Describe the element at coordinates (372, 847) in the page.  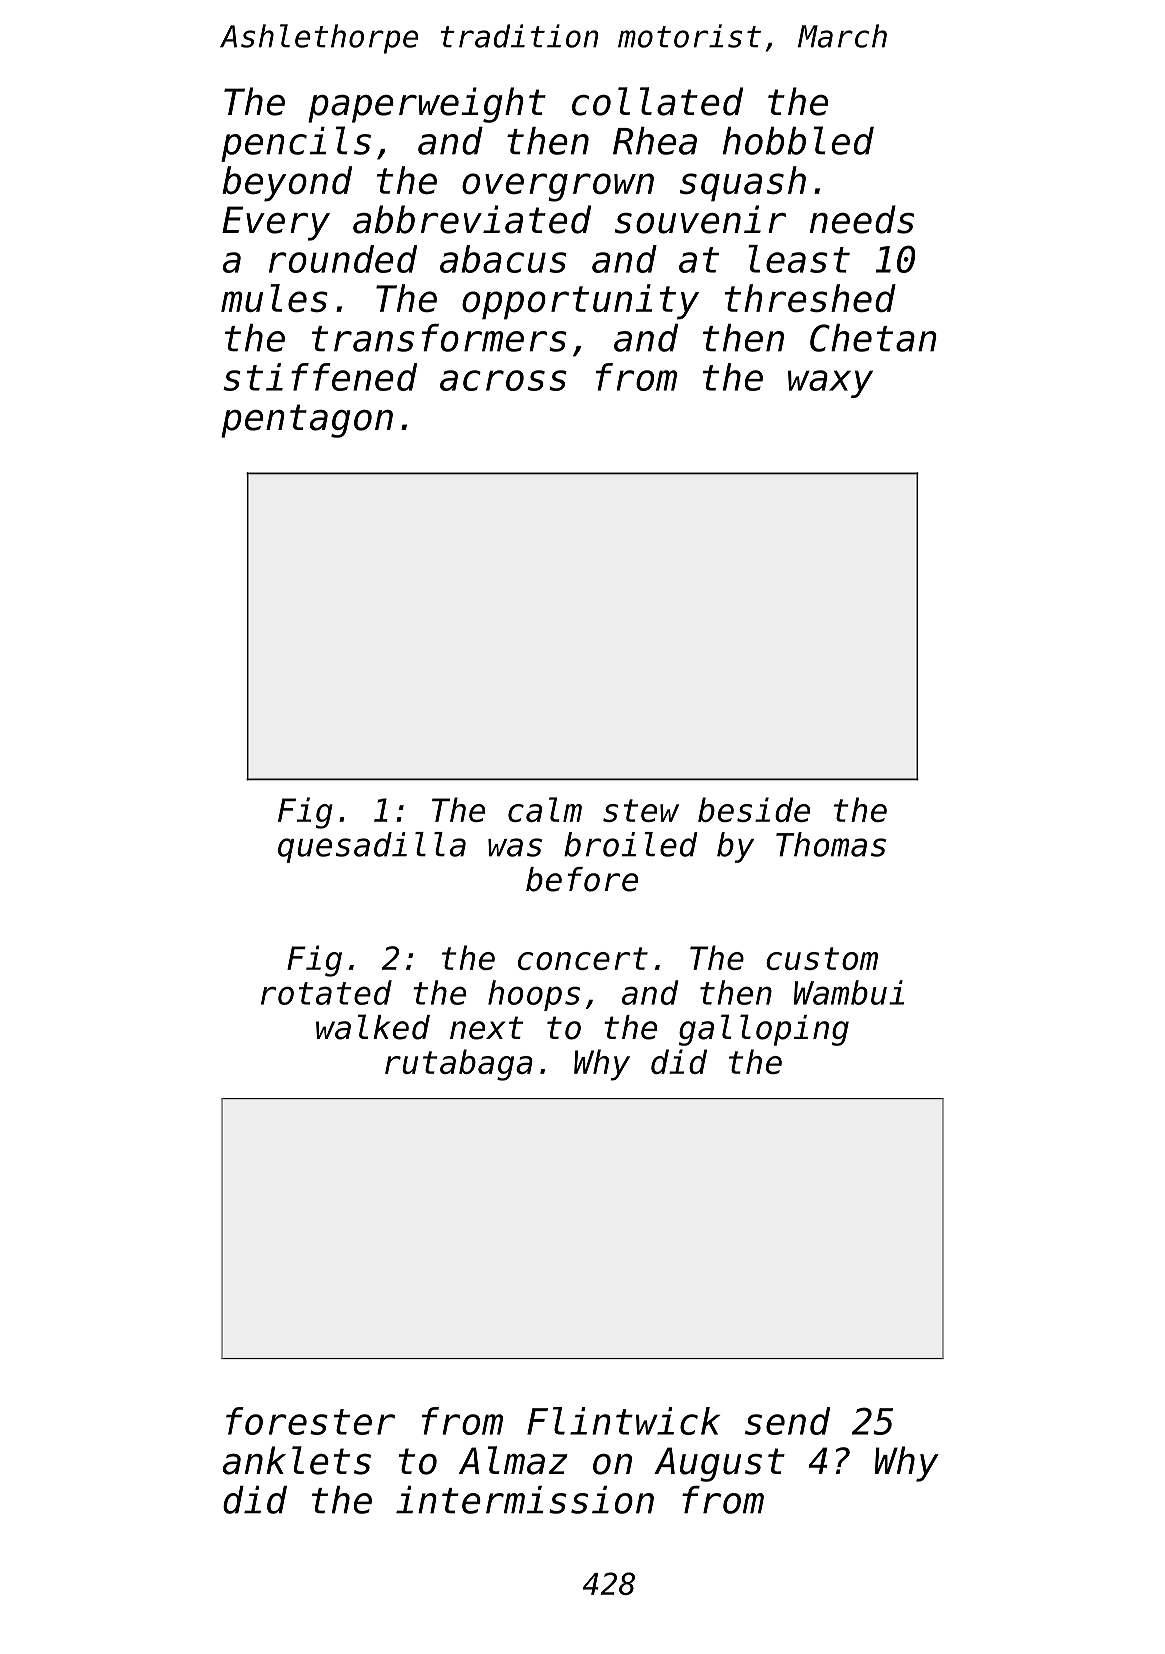
I see `quesadilla` at that location.
